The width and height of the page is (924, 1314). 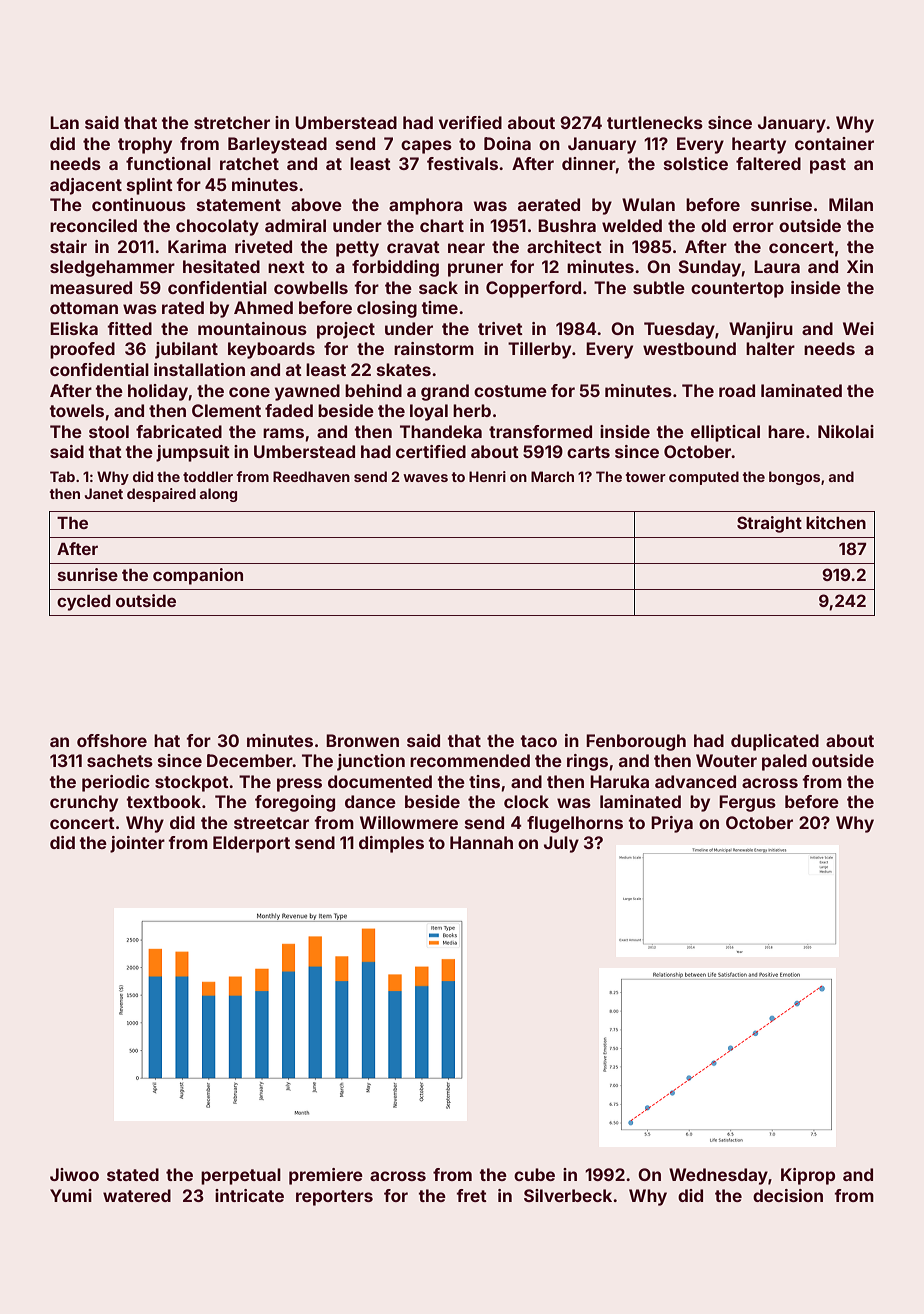 I want to click on Milan, so click(x=851, y=204).
